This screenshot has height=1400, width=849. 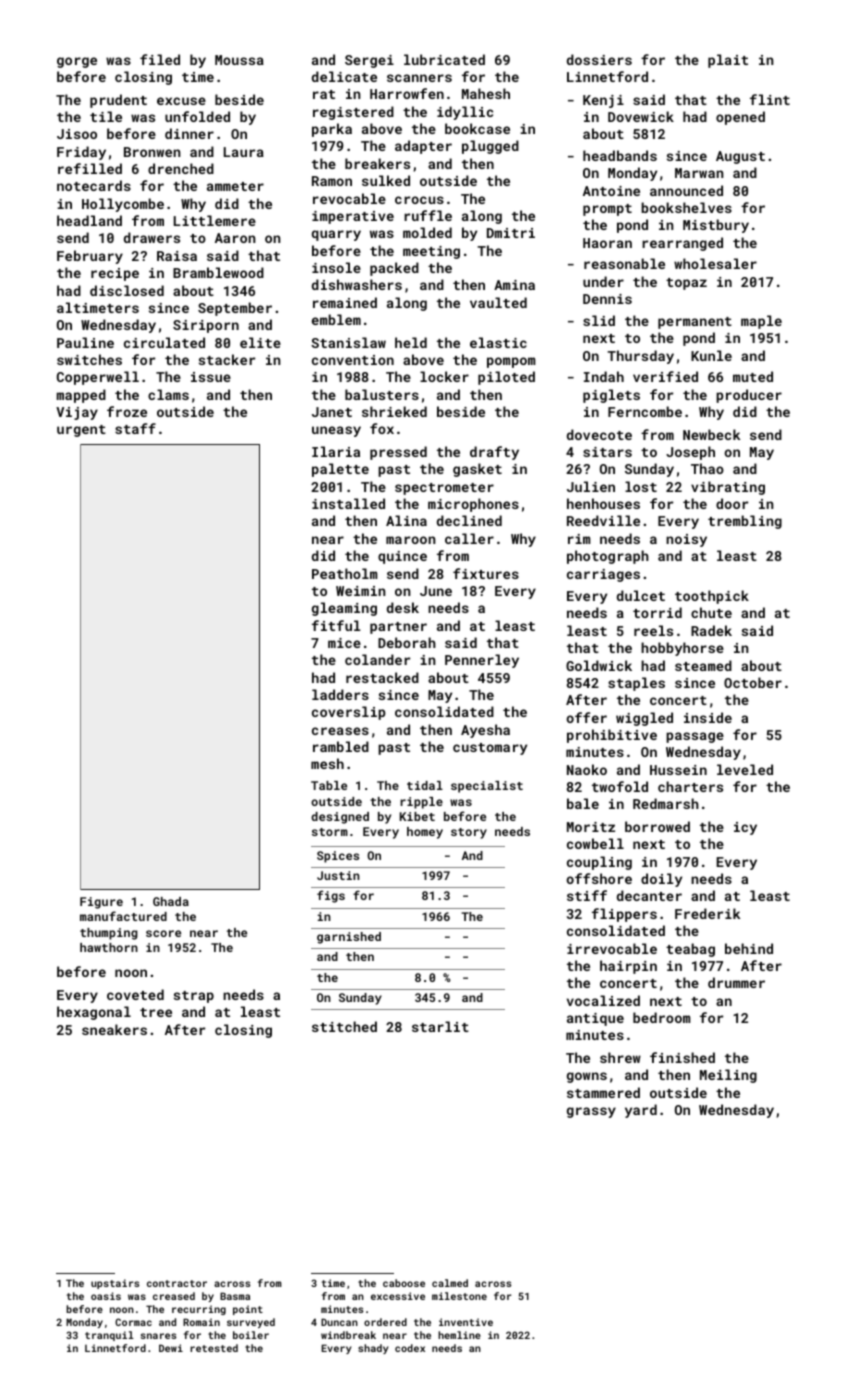 I want to click on palette, so click(x=340, y=470).
